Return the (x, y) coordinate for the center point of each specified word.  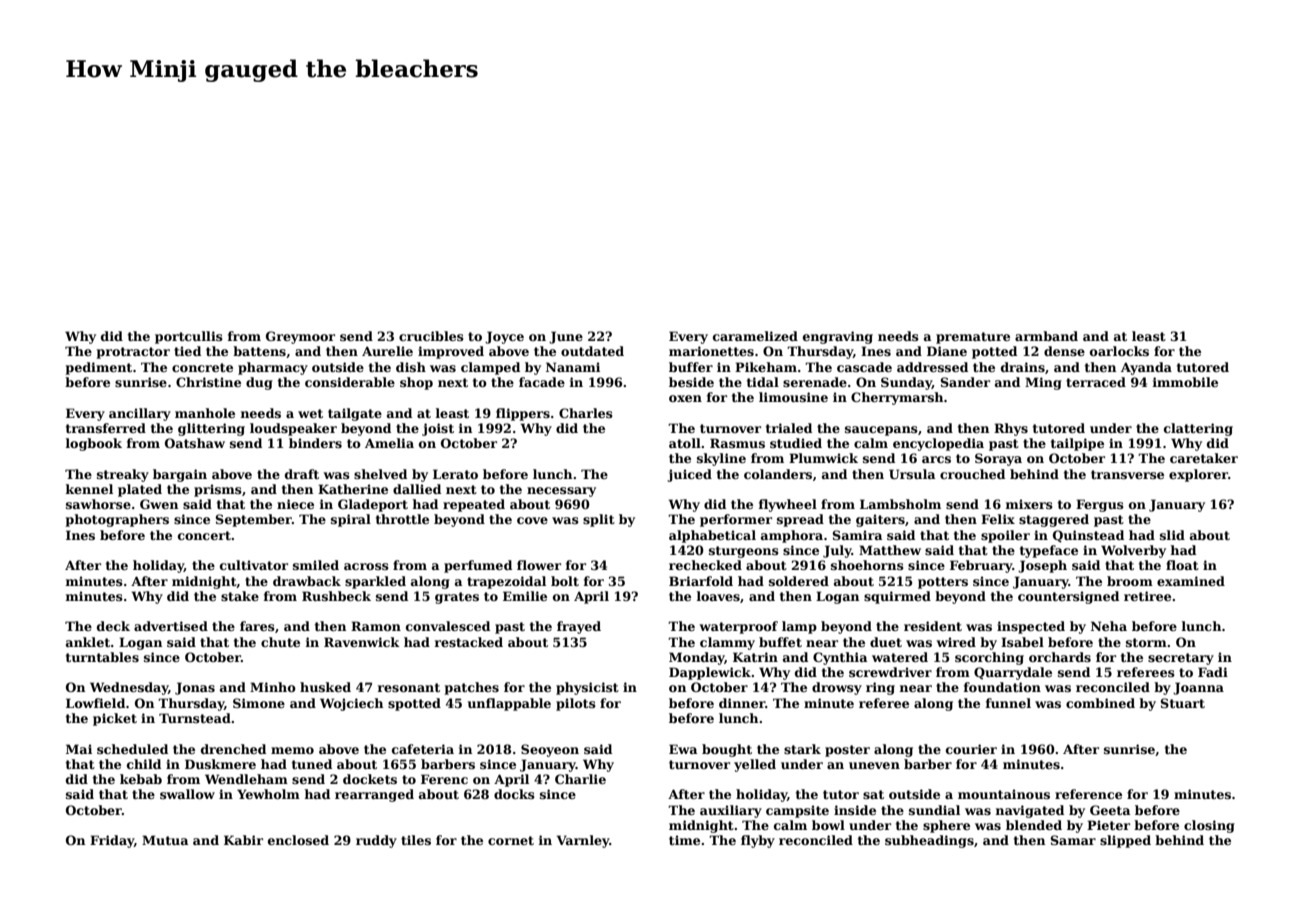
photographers (117, 520)
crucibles (431, 336)
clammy (727, 643)
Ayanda (1146, 368)
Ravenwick (362, 642)
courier (971, 749)
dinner (742, 703)
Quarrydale (1013, 673)
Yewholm (268, 794)
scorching (989, 658)
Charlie (580, 779)
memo (292, 750)
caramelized (755, 336)
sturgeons (744, 552)
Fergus (1100, 505)
